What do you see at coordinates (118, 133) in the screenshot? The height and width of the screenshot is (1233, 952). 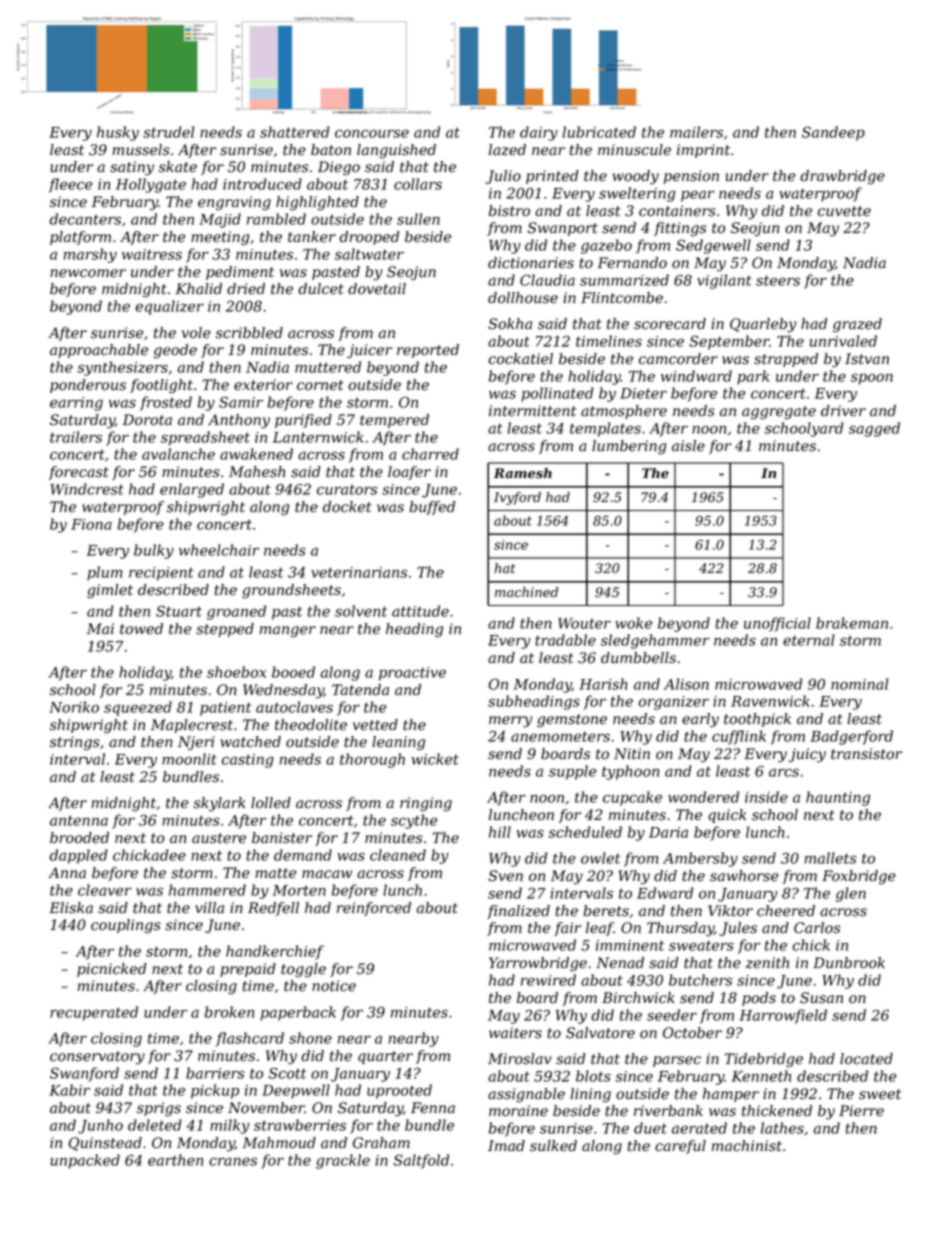 I see `husky` at bounding box center [118, 133].
